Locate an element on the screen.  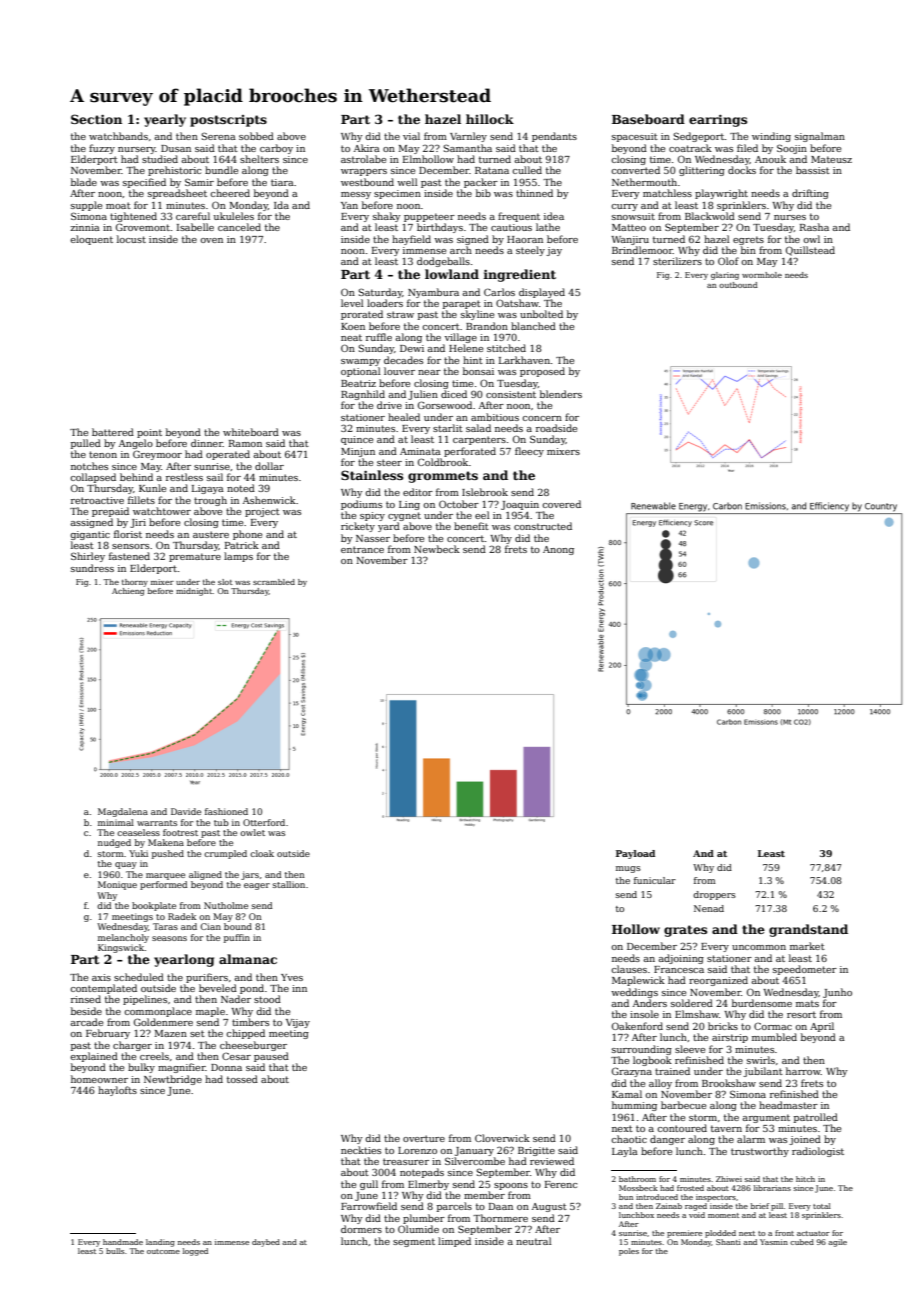
Akira is located at coordinates (367, 148).
